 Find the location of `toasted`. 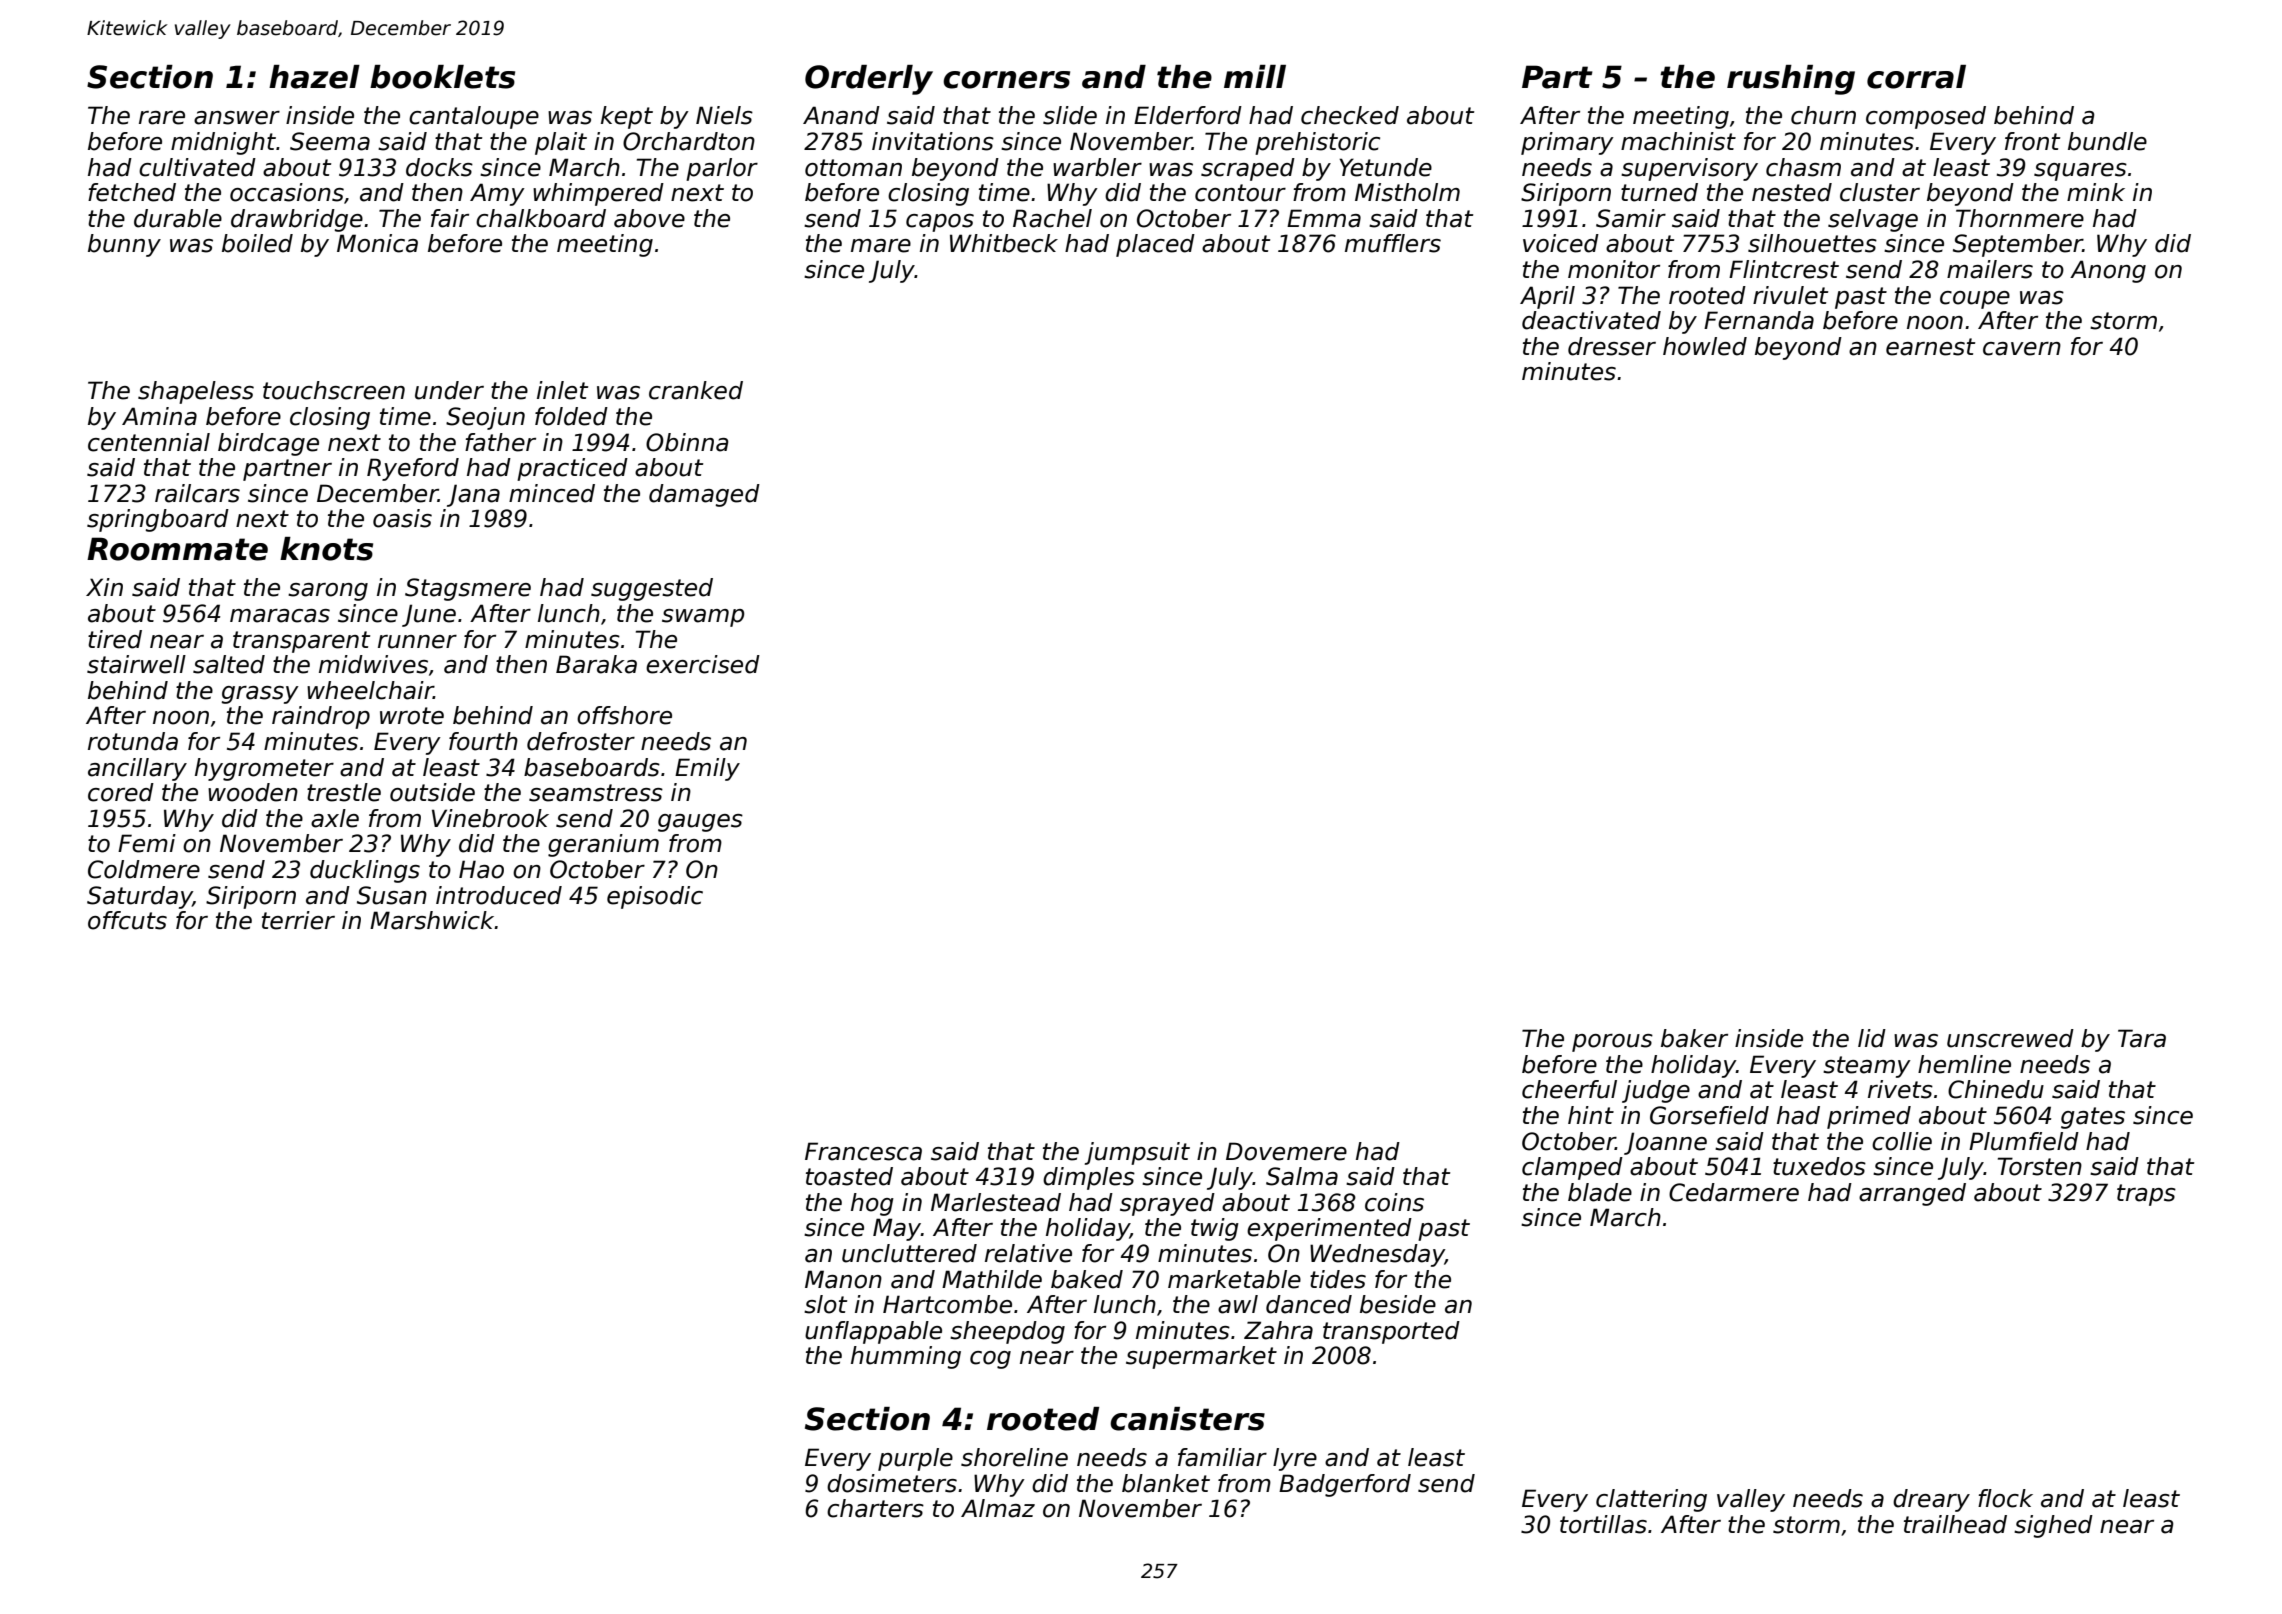

toasted is located at coordinates (849, 1176).
